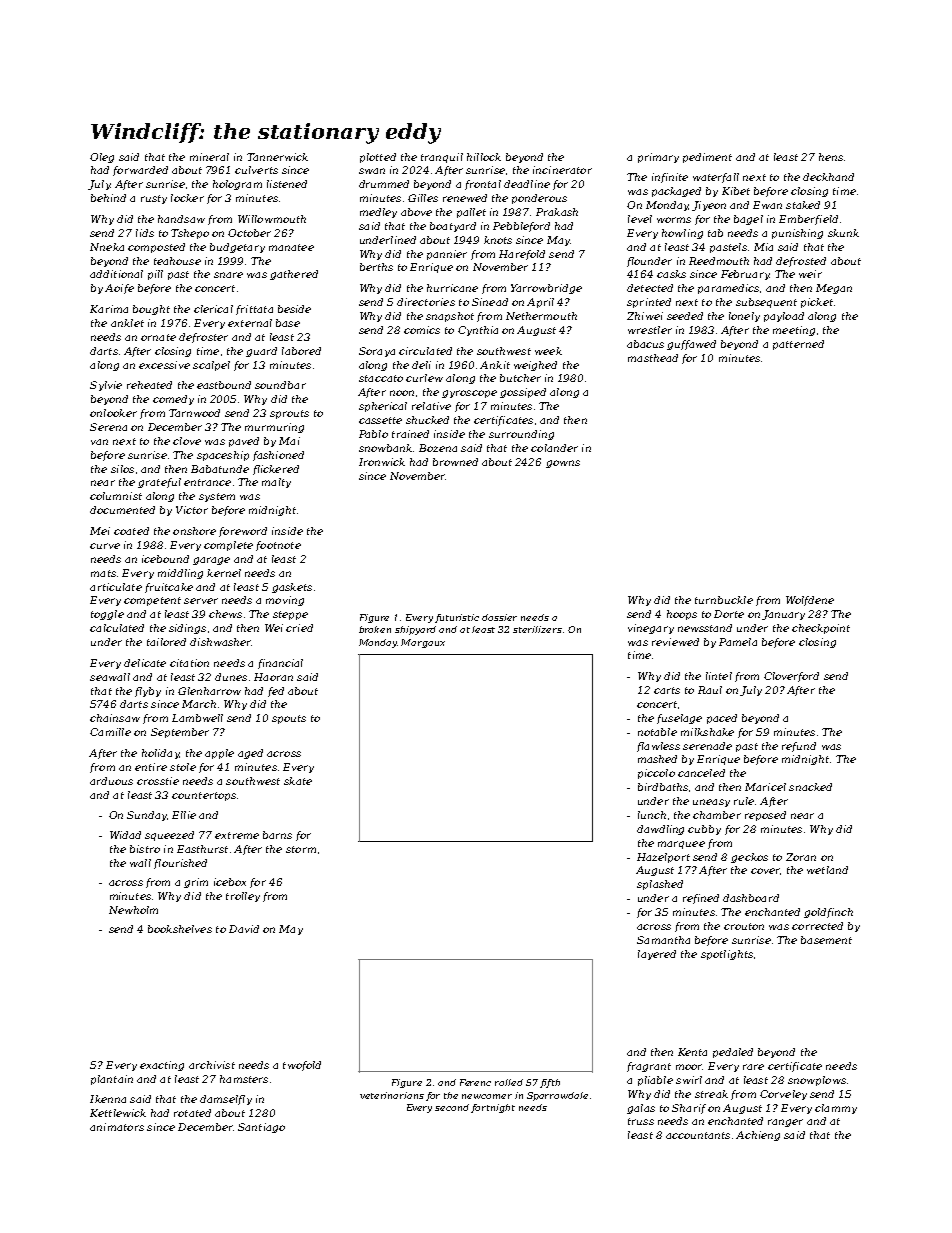 The width and height of the screenshot is (952, 1233). Describe the element at coordinates (685, 316) in the screenshot. I see `seeded` at that location.
